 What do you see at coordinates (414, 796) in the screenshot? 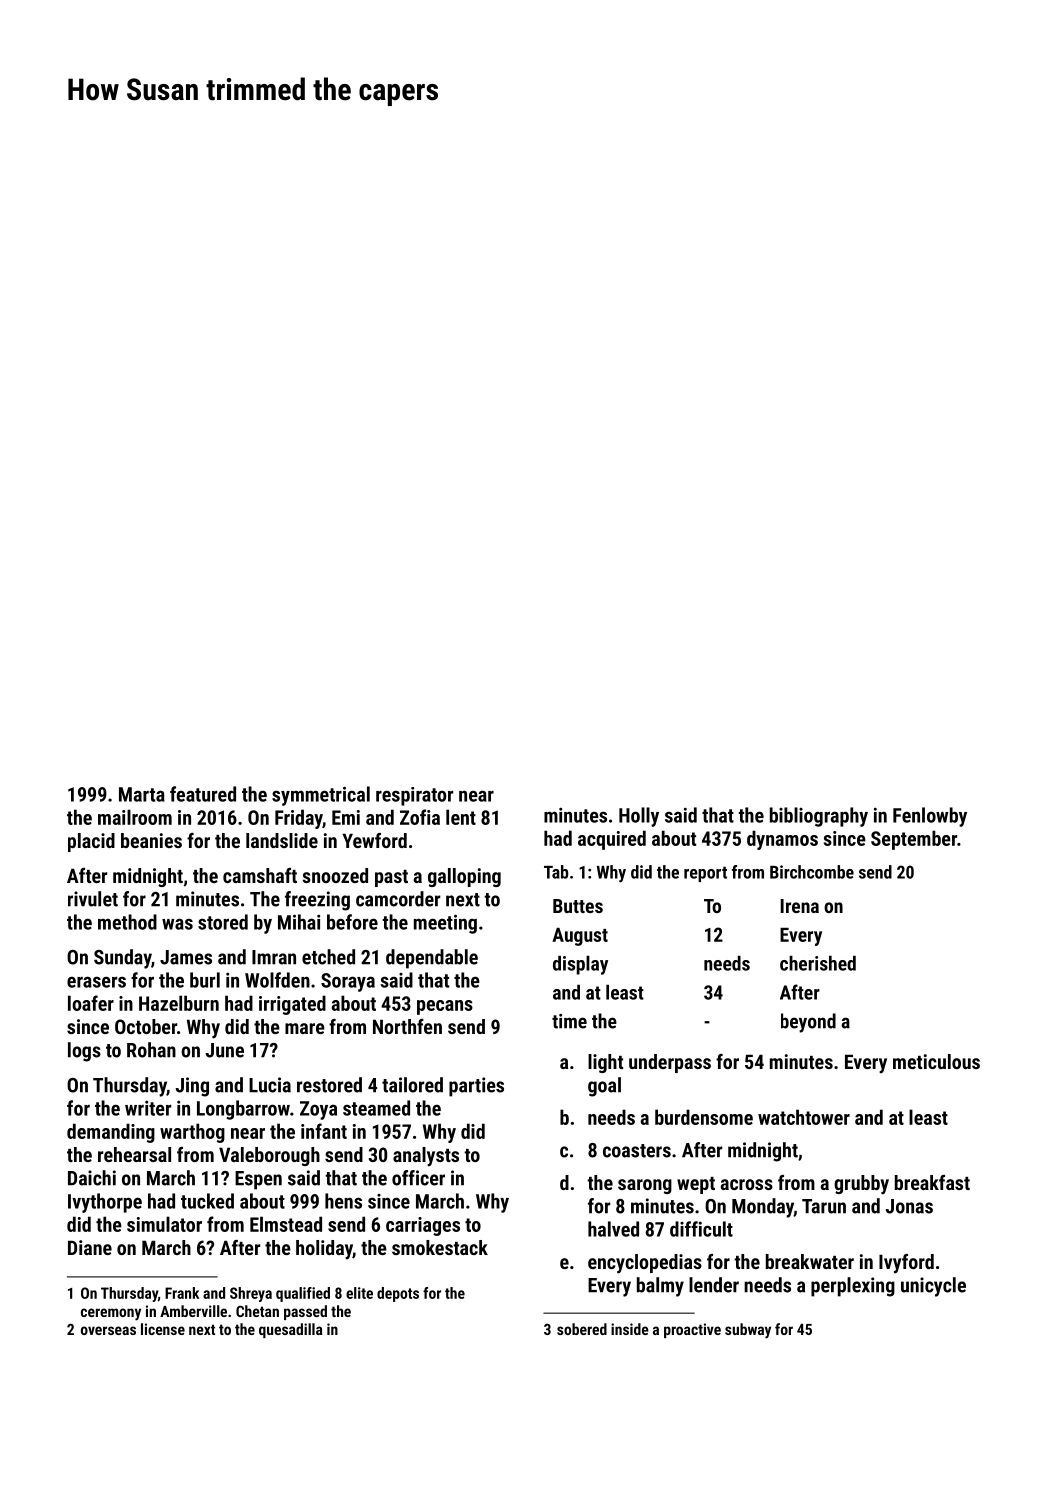
I see `respirator` at bounding box center [414, 796].
